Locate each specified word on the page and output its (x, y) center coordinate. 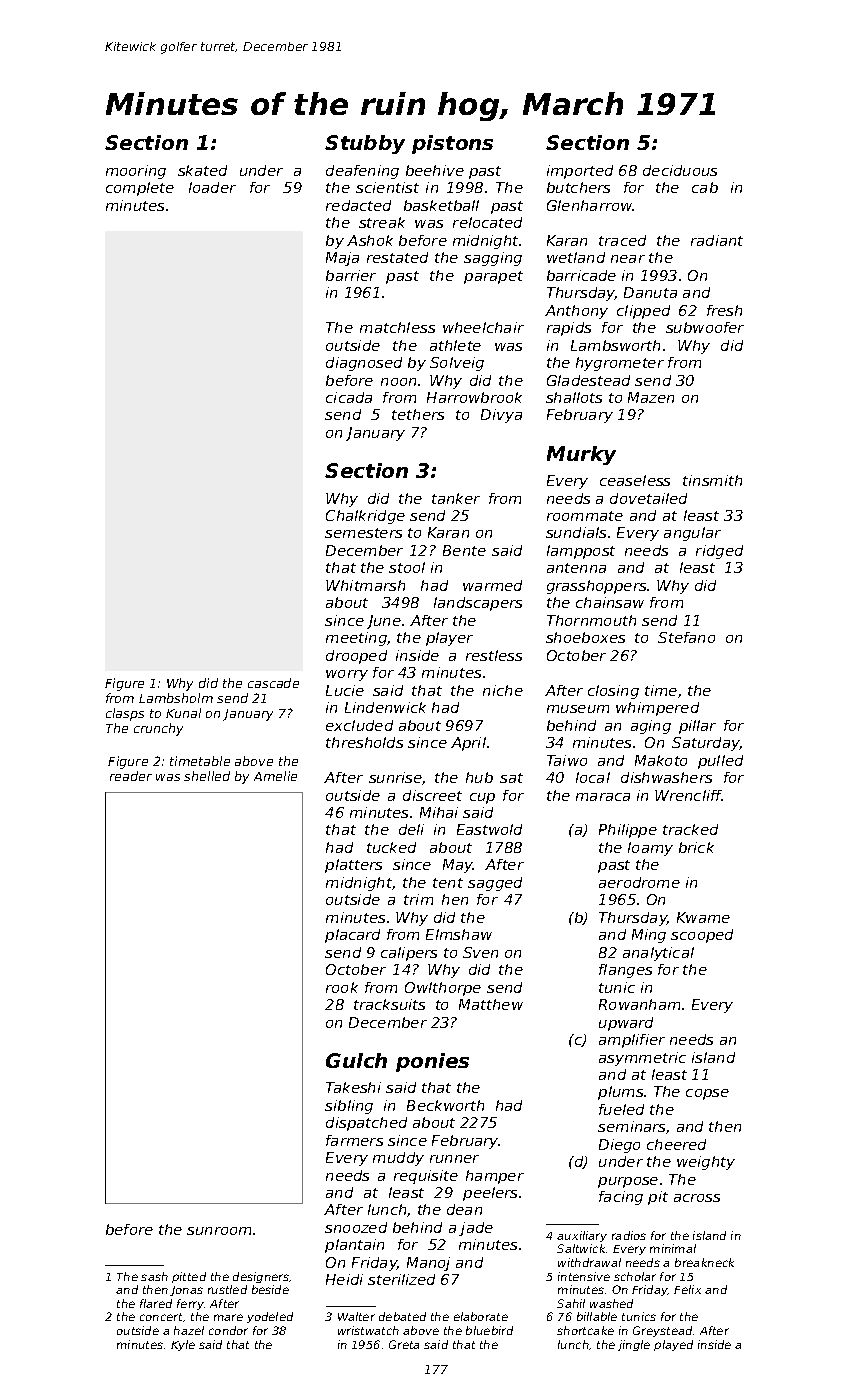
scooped (702, 936)
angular (692, 534)
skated (202, 170)
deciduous (680, 170)
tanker (456, 498)
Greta (404, 1344)
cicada (349, 397)
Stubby (365, 144)
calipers (409, 954)
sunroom (219, 1231)
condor (228, 1330)
